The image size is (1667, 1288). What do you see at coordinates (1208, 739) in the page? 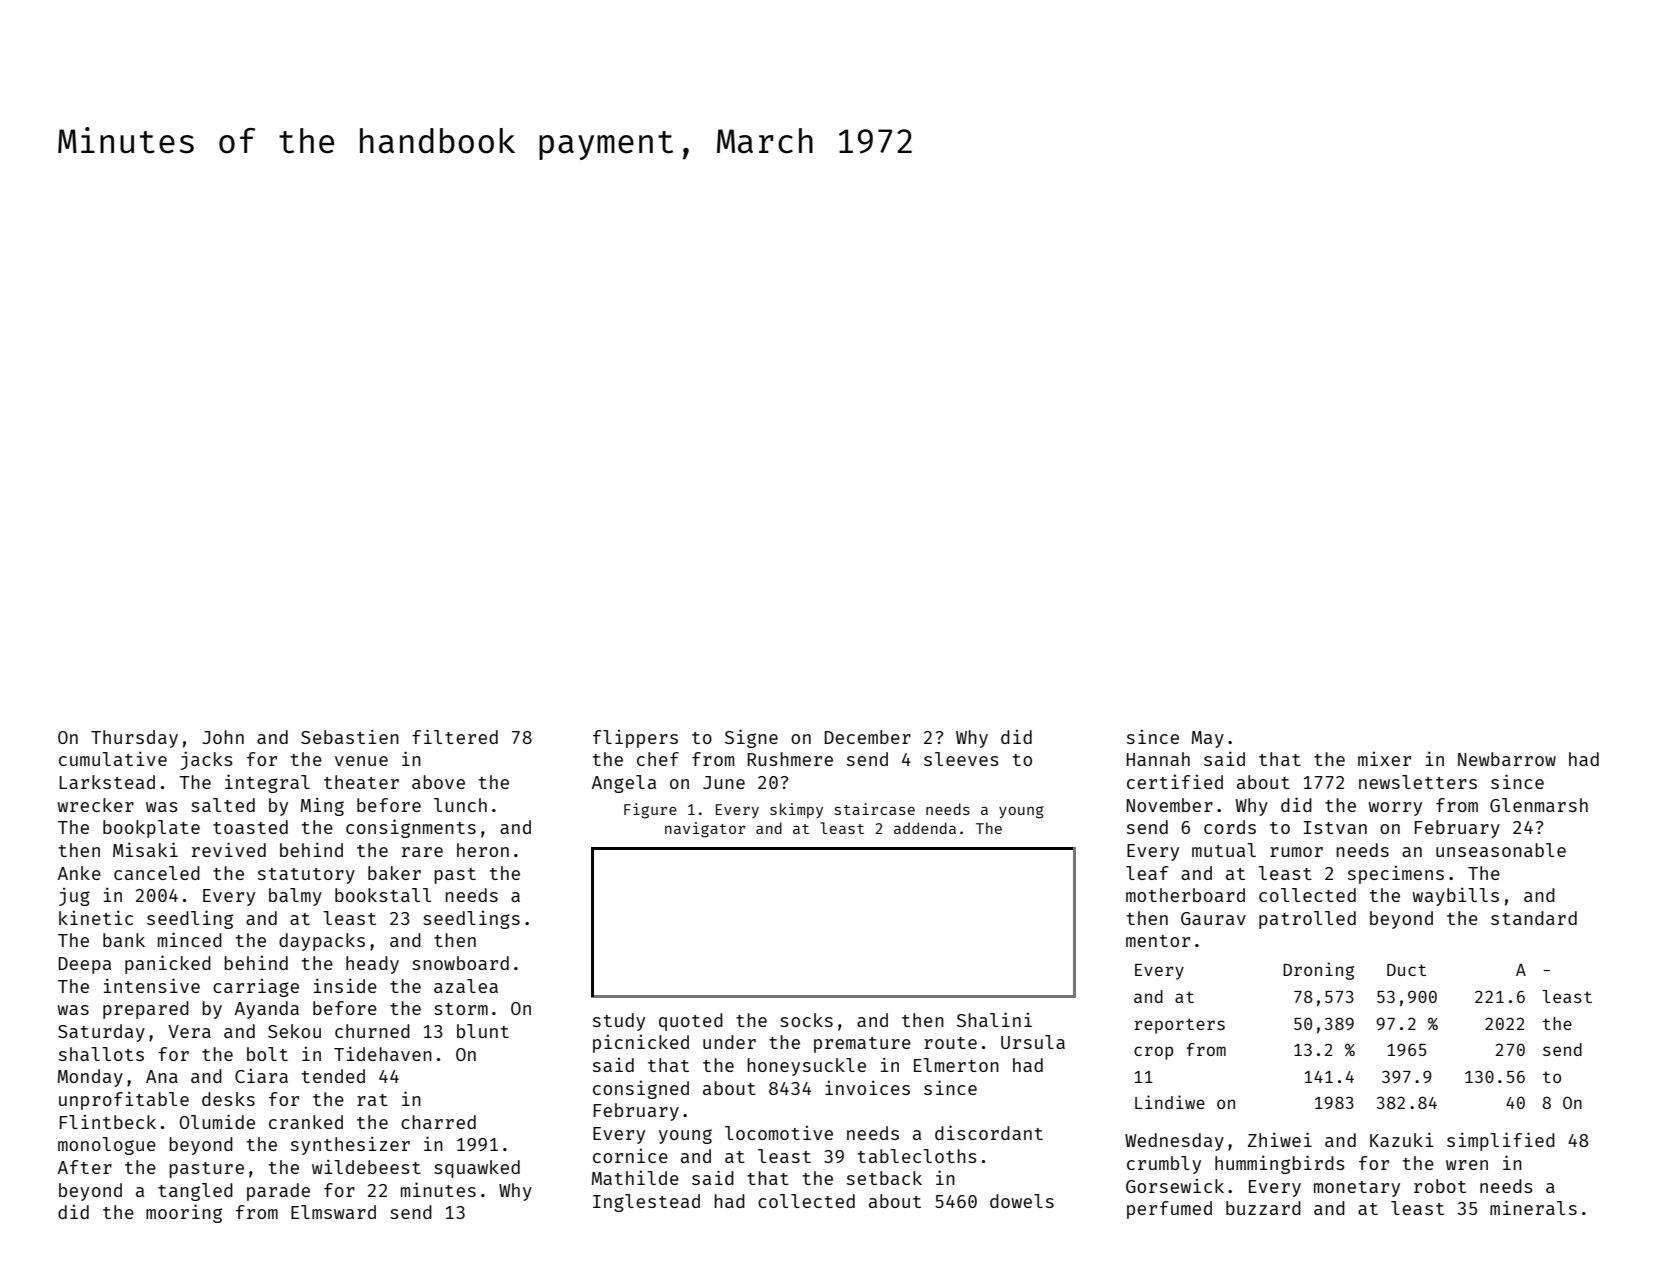
I see `May` at bounding box center [1208, 739].
